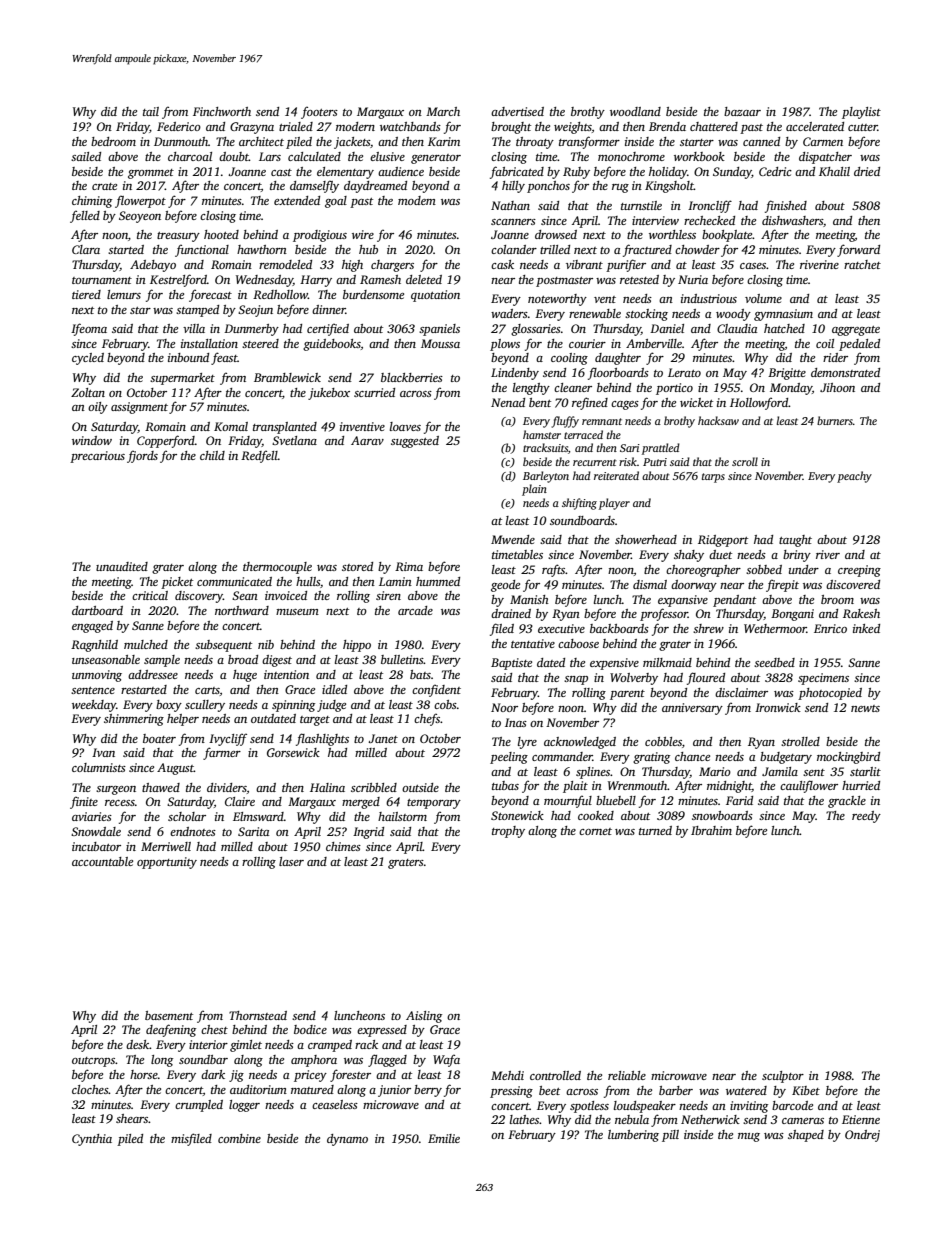 This image has width=952, height=1233. What do you see at coordinates (239, 1138) in the image?
I see `combine` at bounding box center [239, 1138].
